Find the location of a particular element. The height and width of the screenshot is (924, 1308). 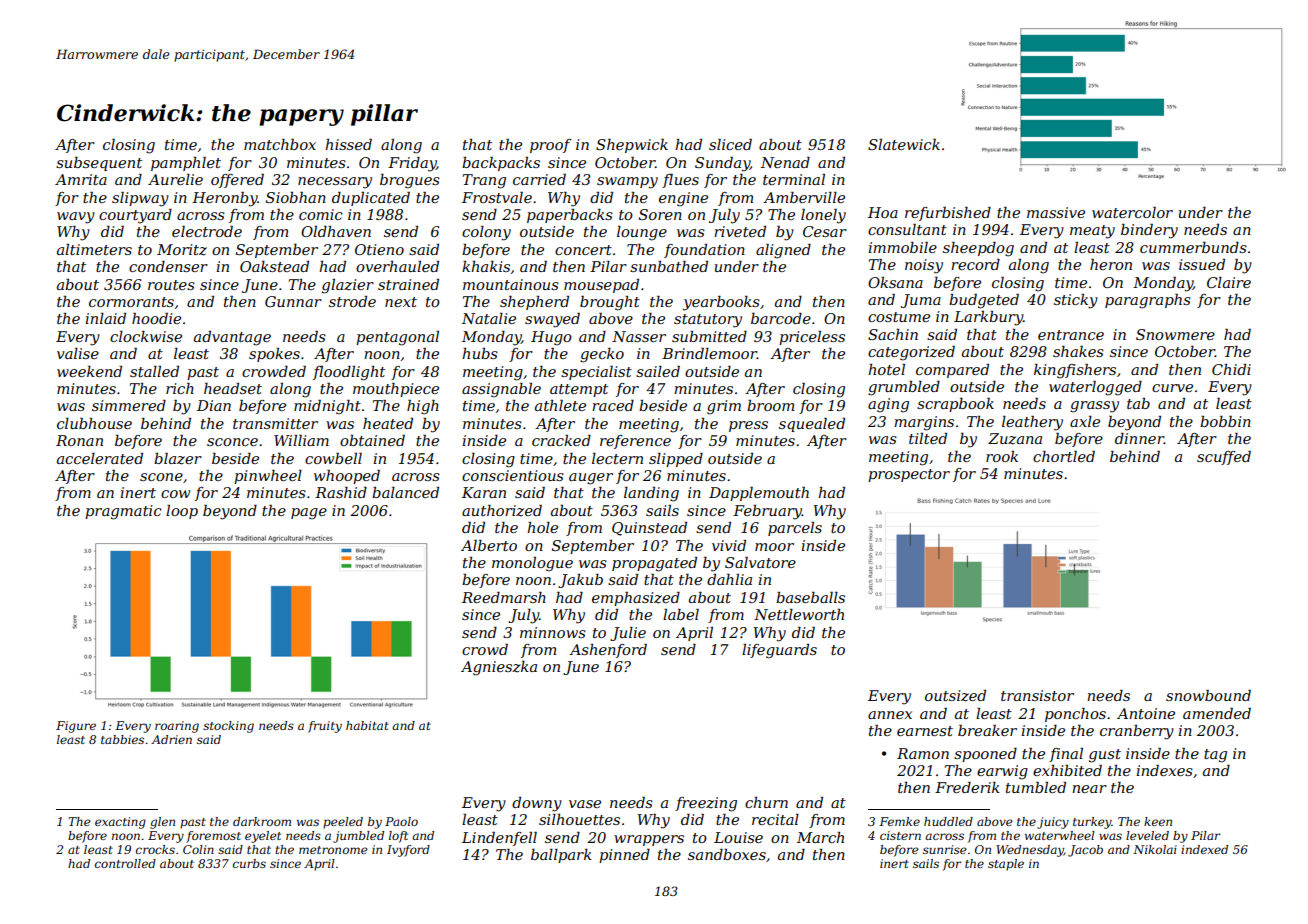

leathery is located at coordinates (1032, 423).
